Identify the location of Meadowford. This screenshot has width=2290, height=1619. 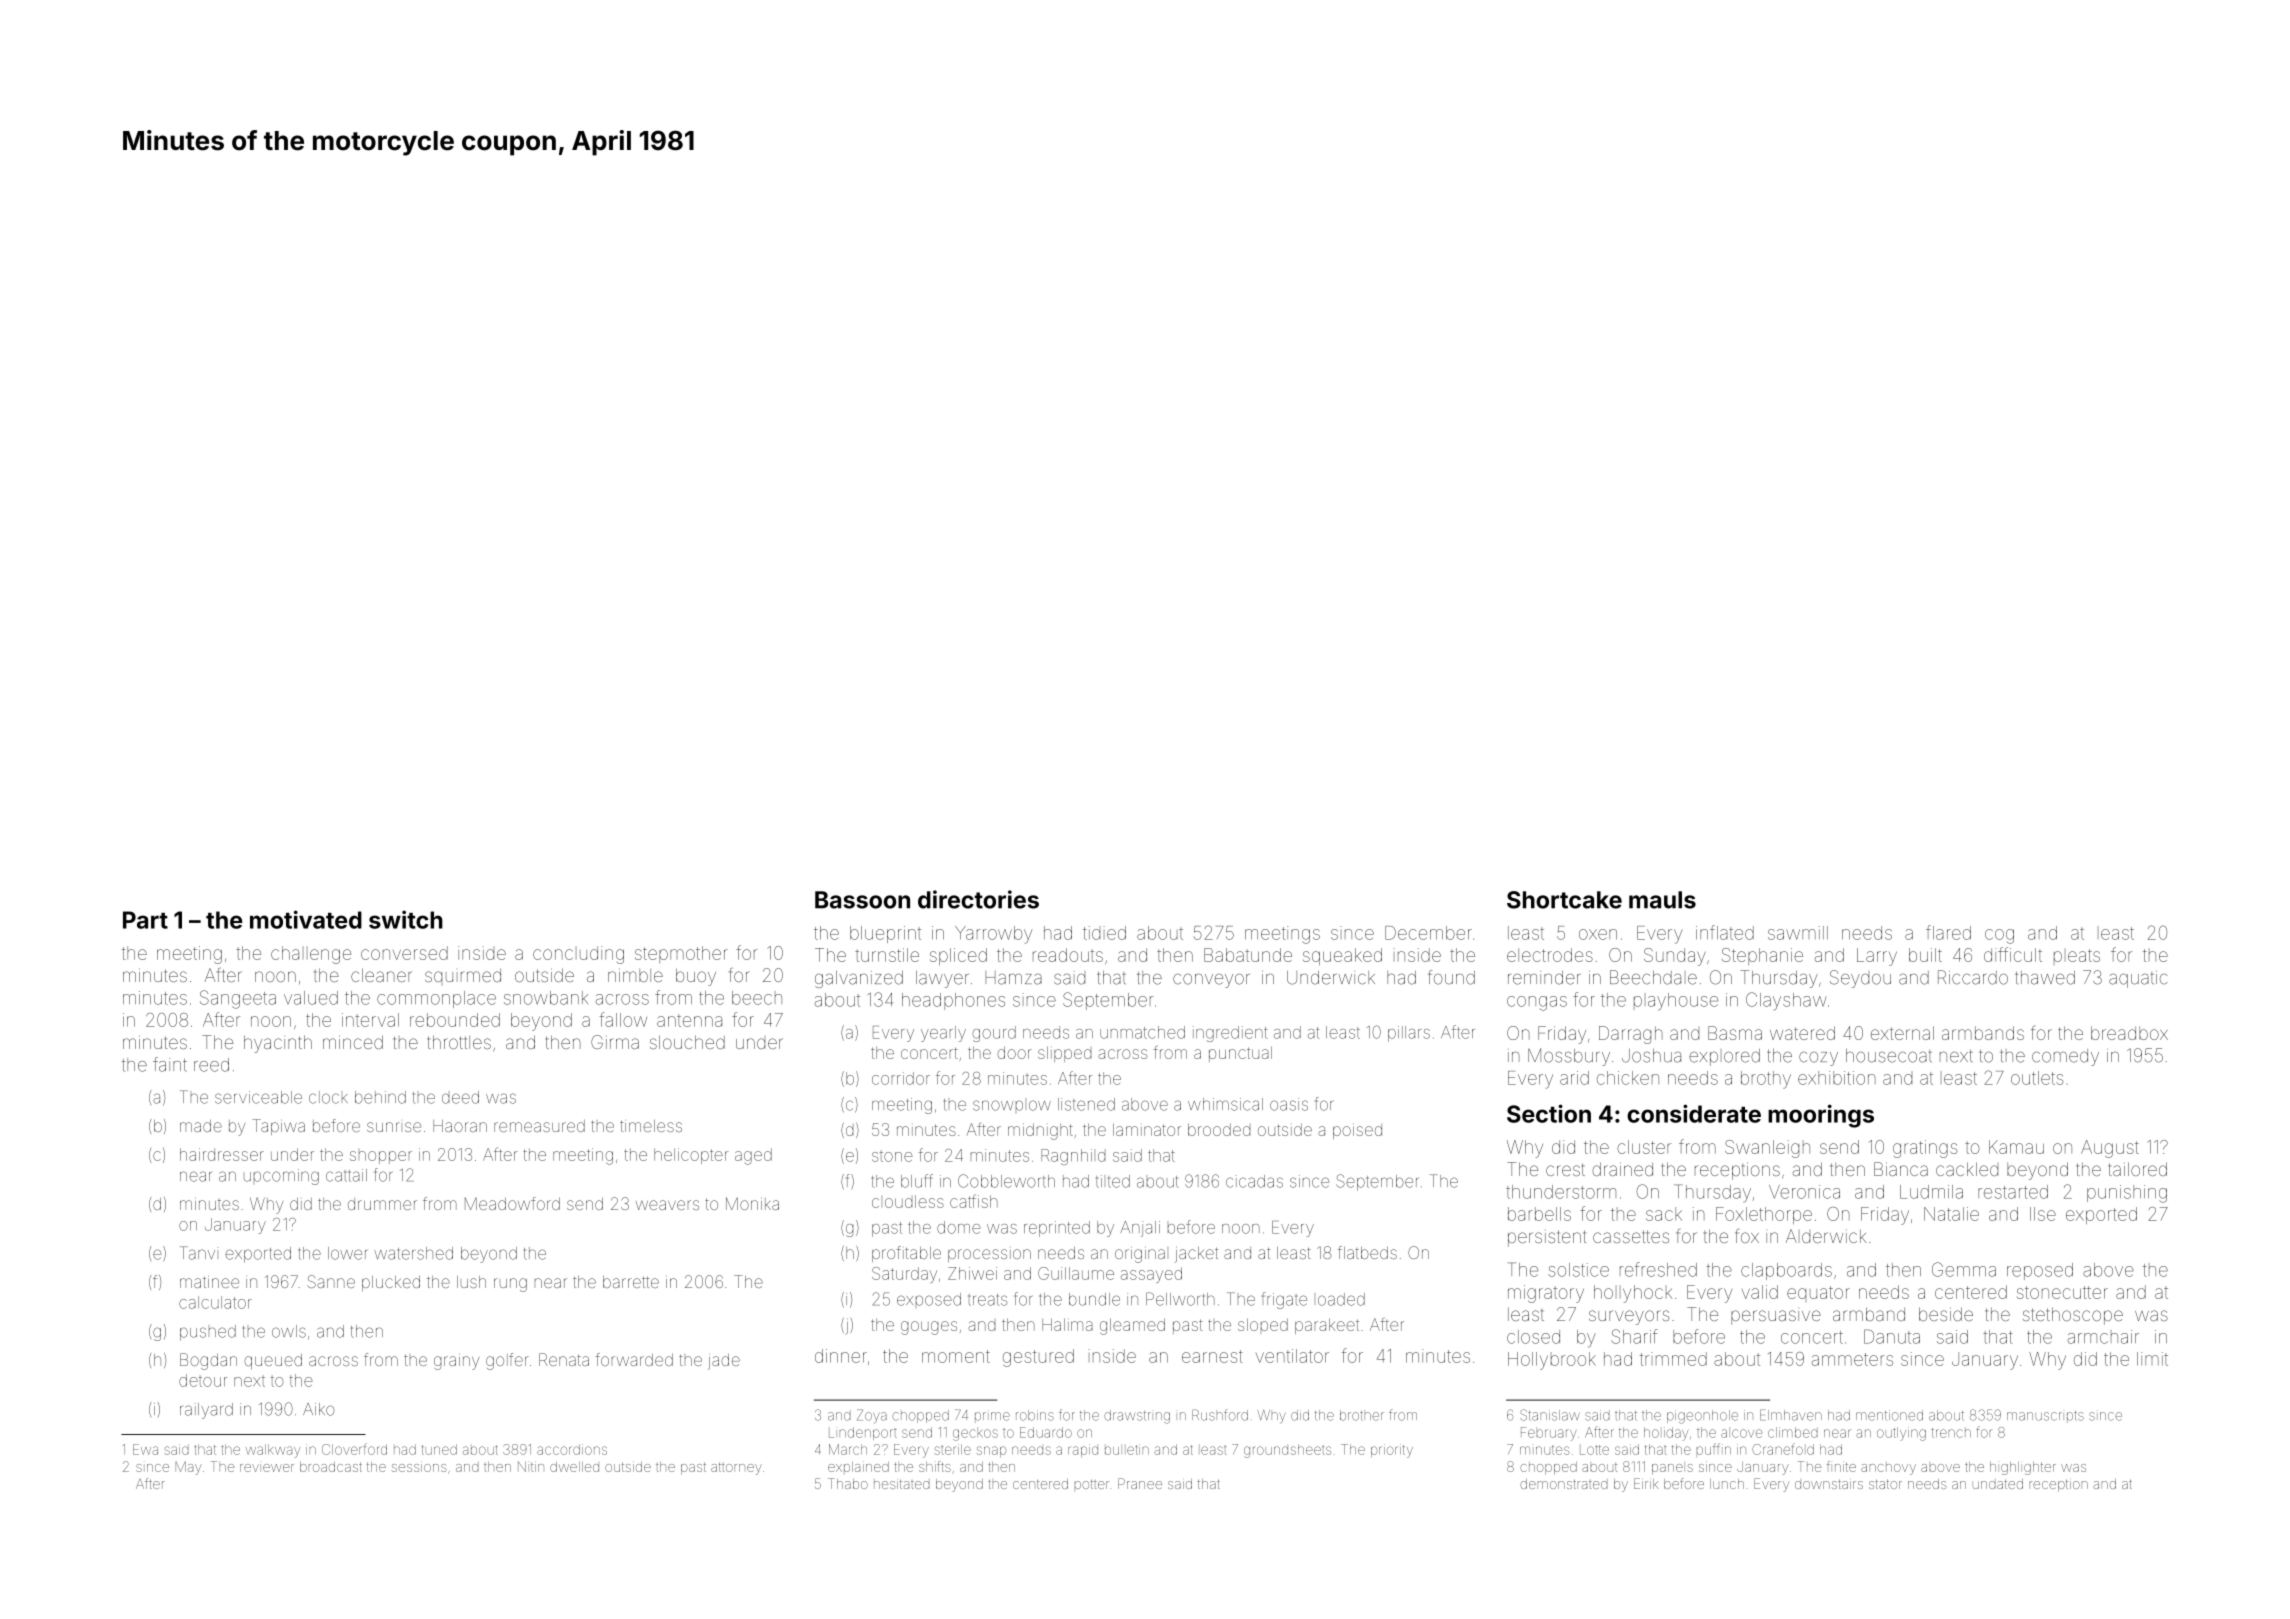
(512, 1203).
